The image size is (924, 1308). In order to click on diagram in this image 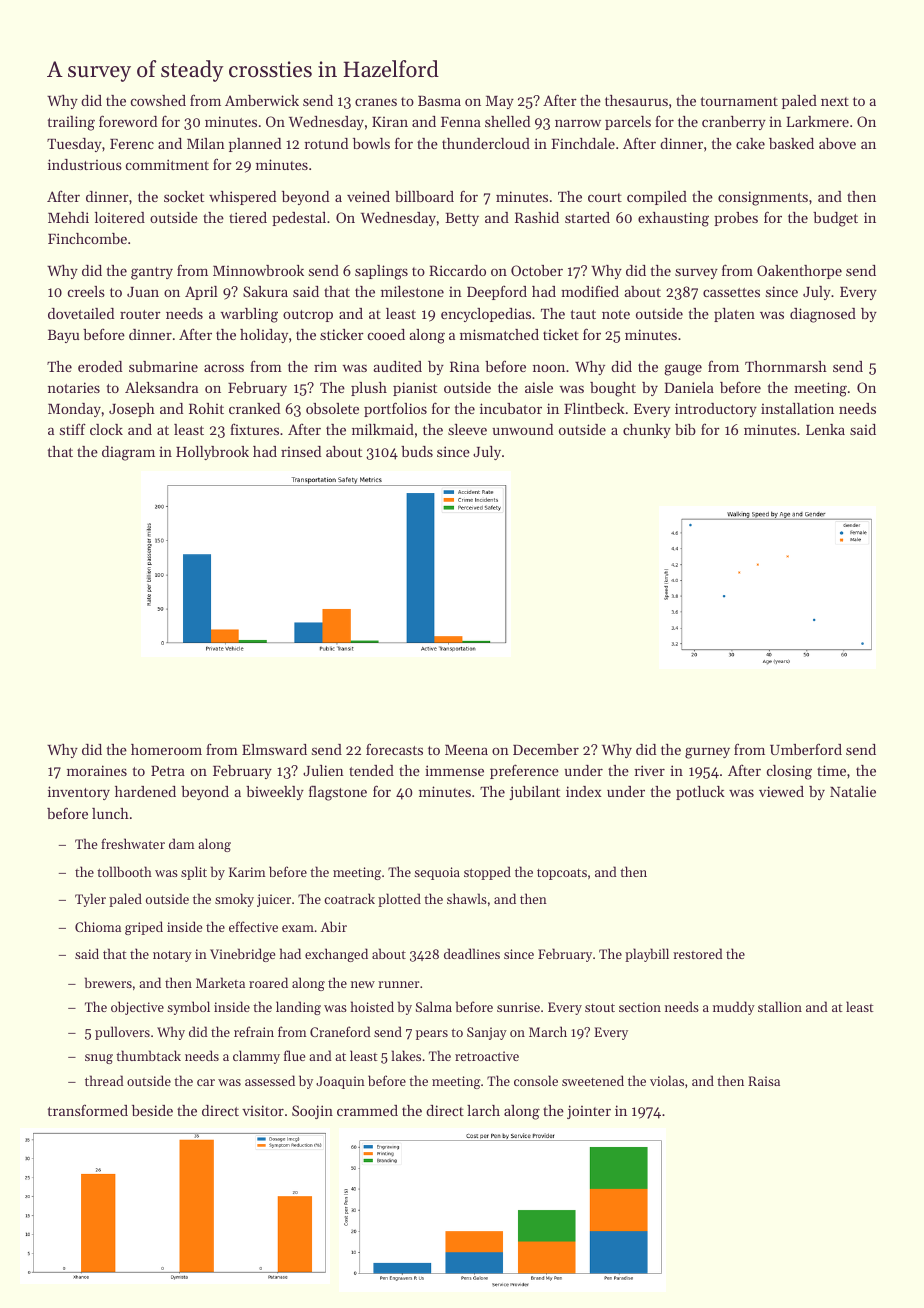, I will do `click(128, 453)`.
